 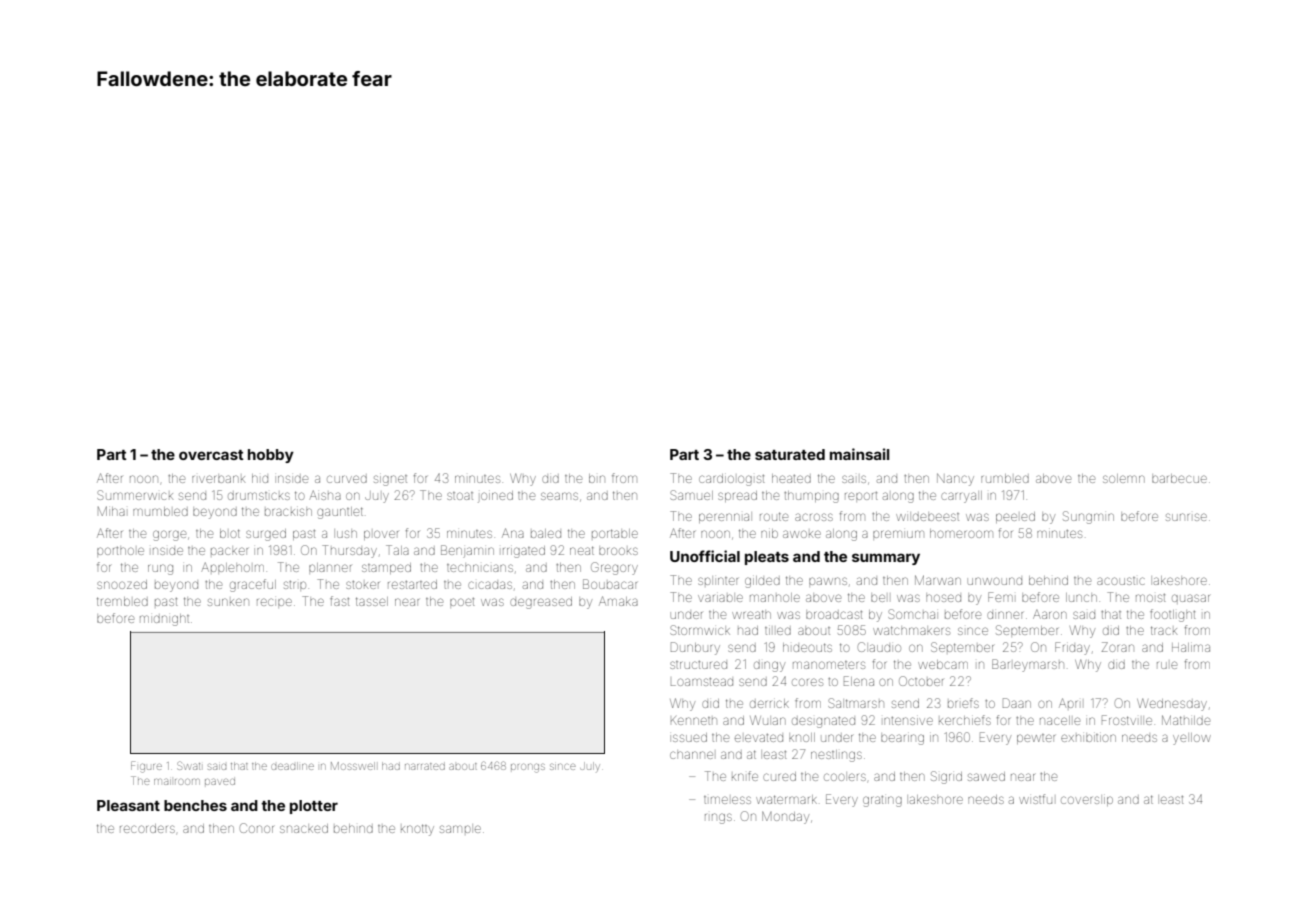 I want to click on acoustic, so click(x=1121, y=581).
